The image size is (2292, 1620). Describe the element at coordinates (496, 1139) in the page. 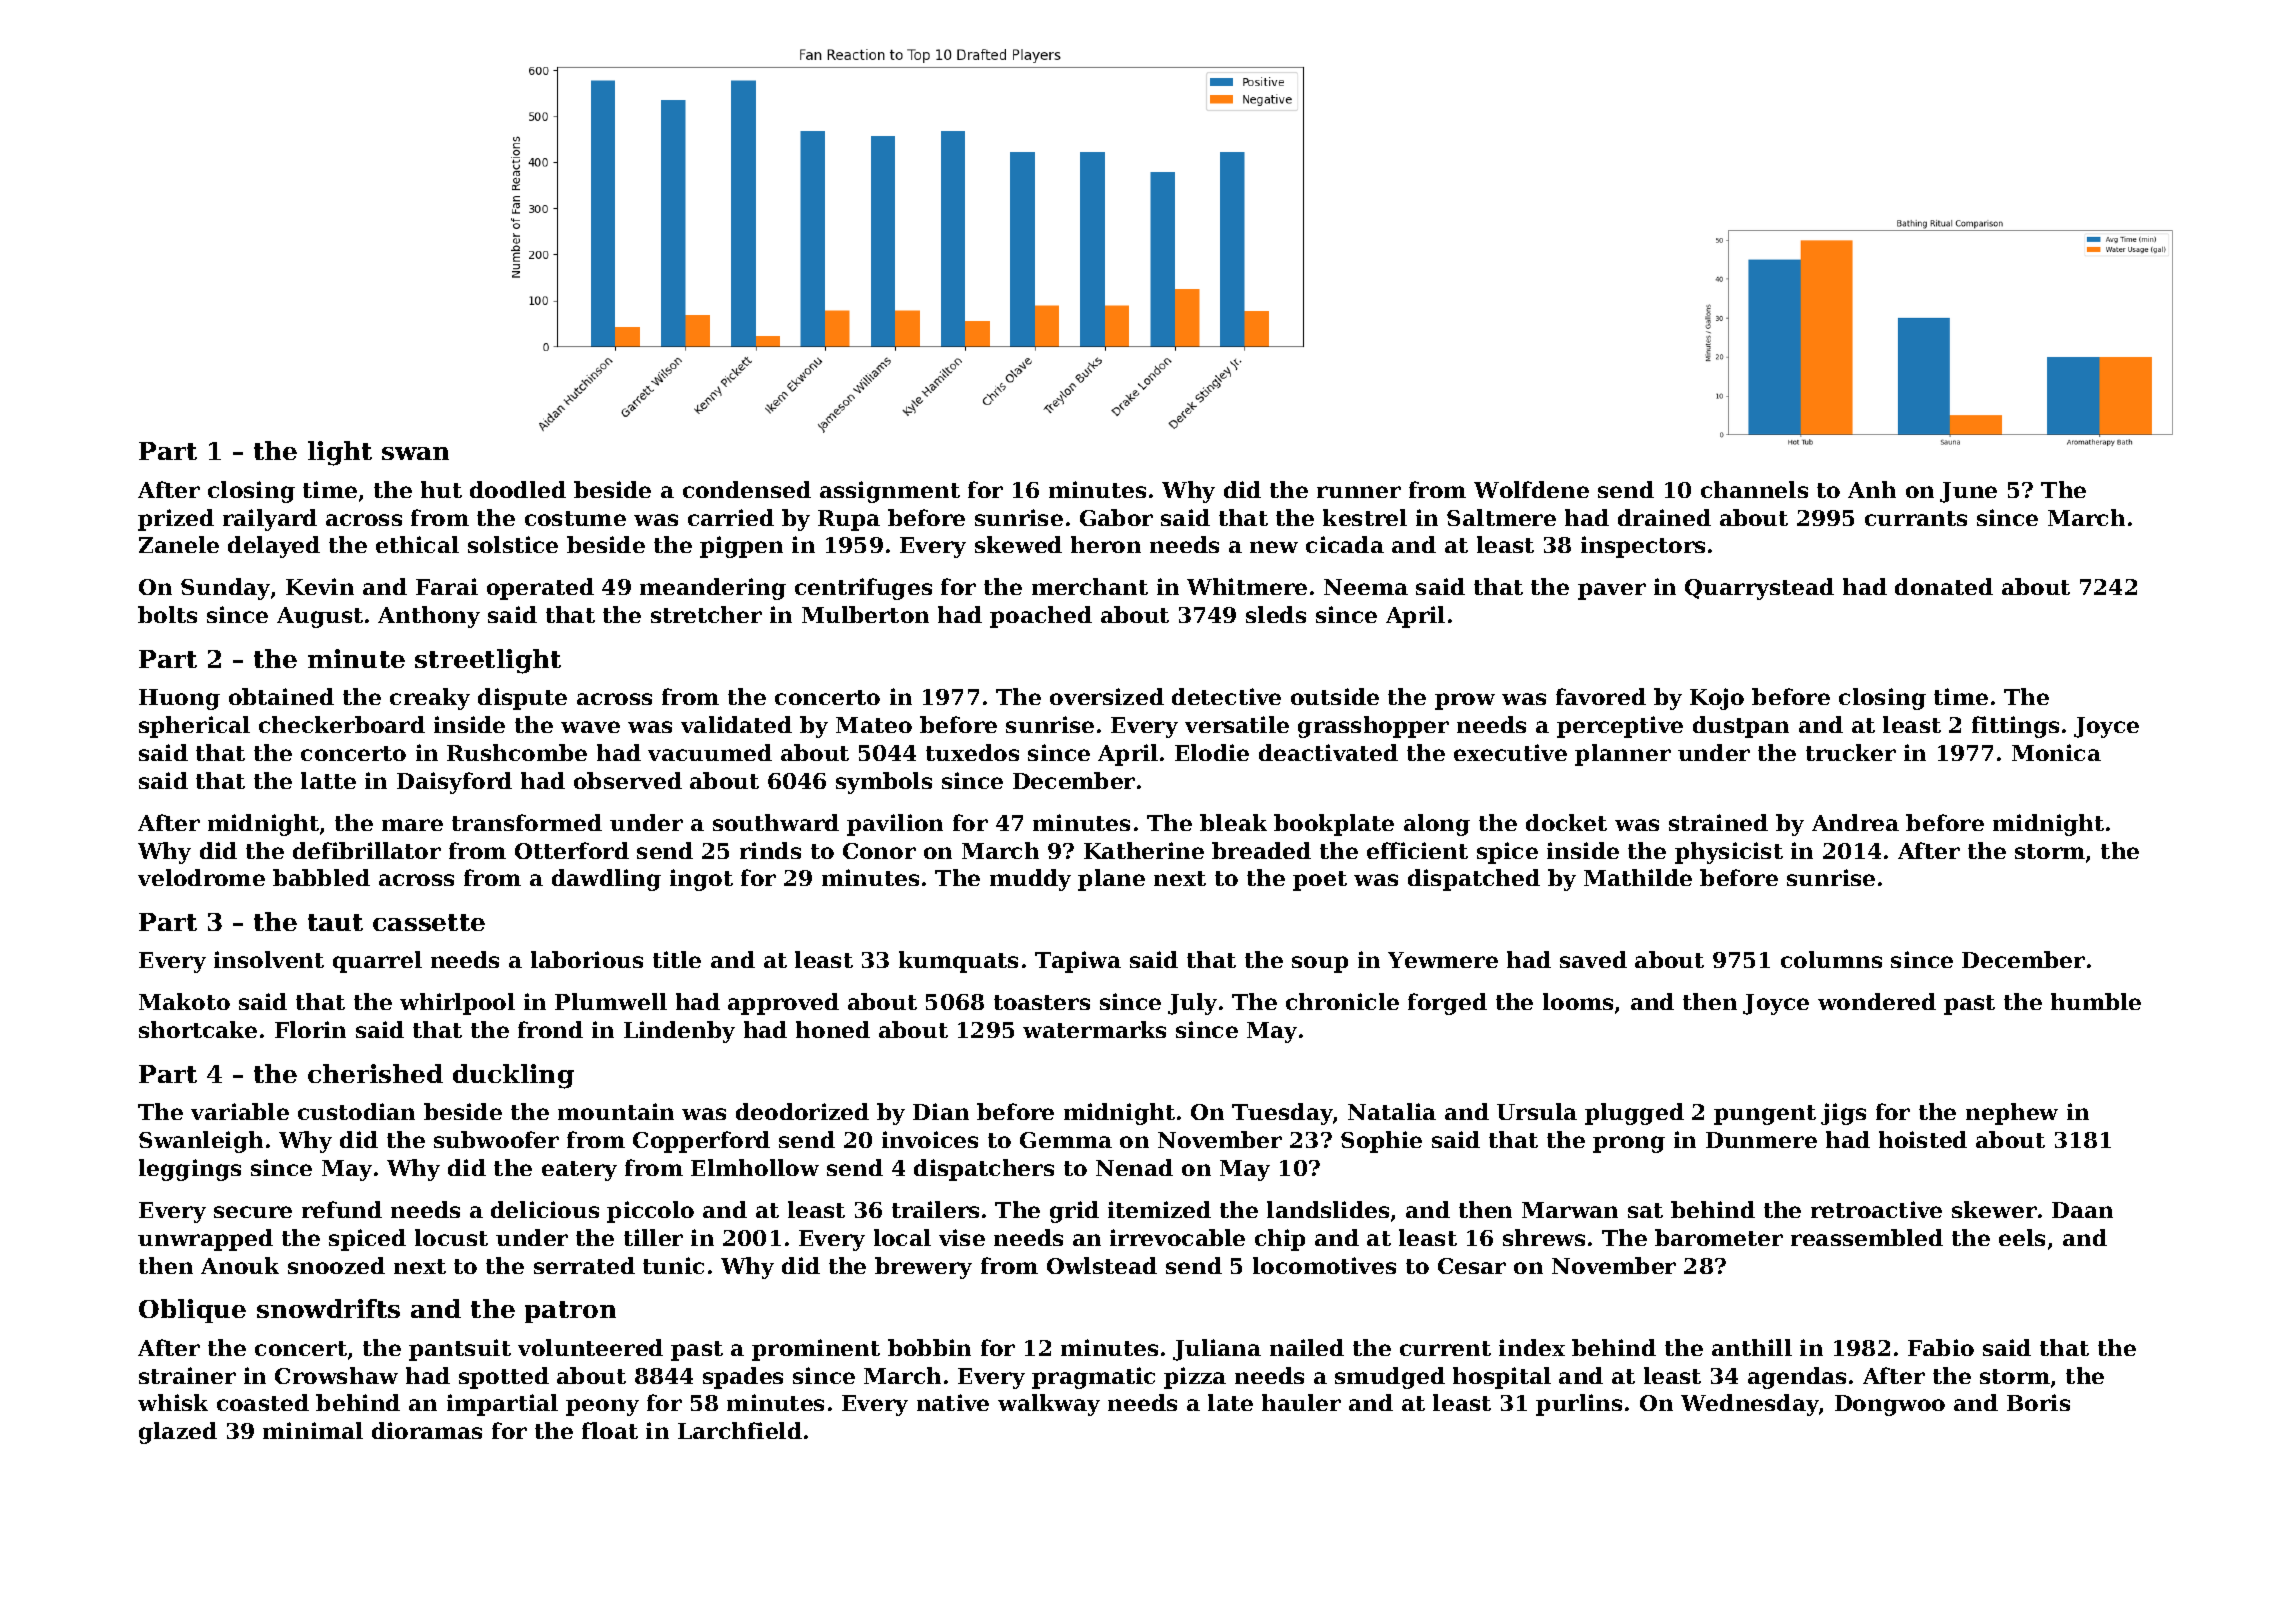

I see `subwoofer` at that location.
